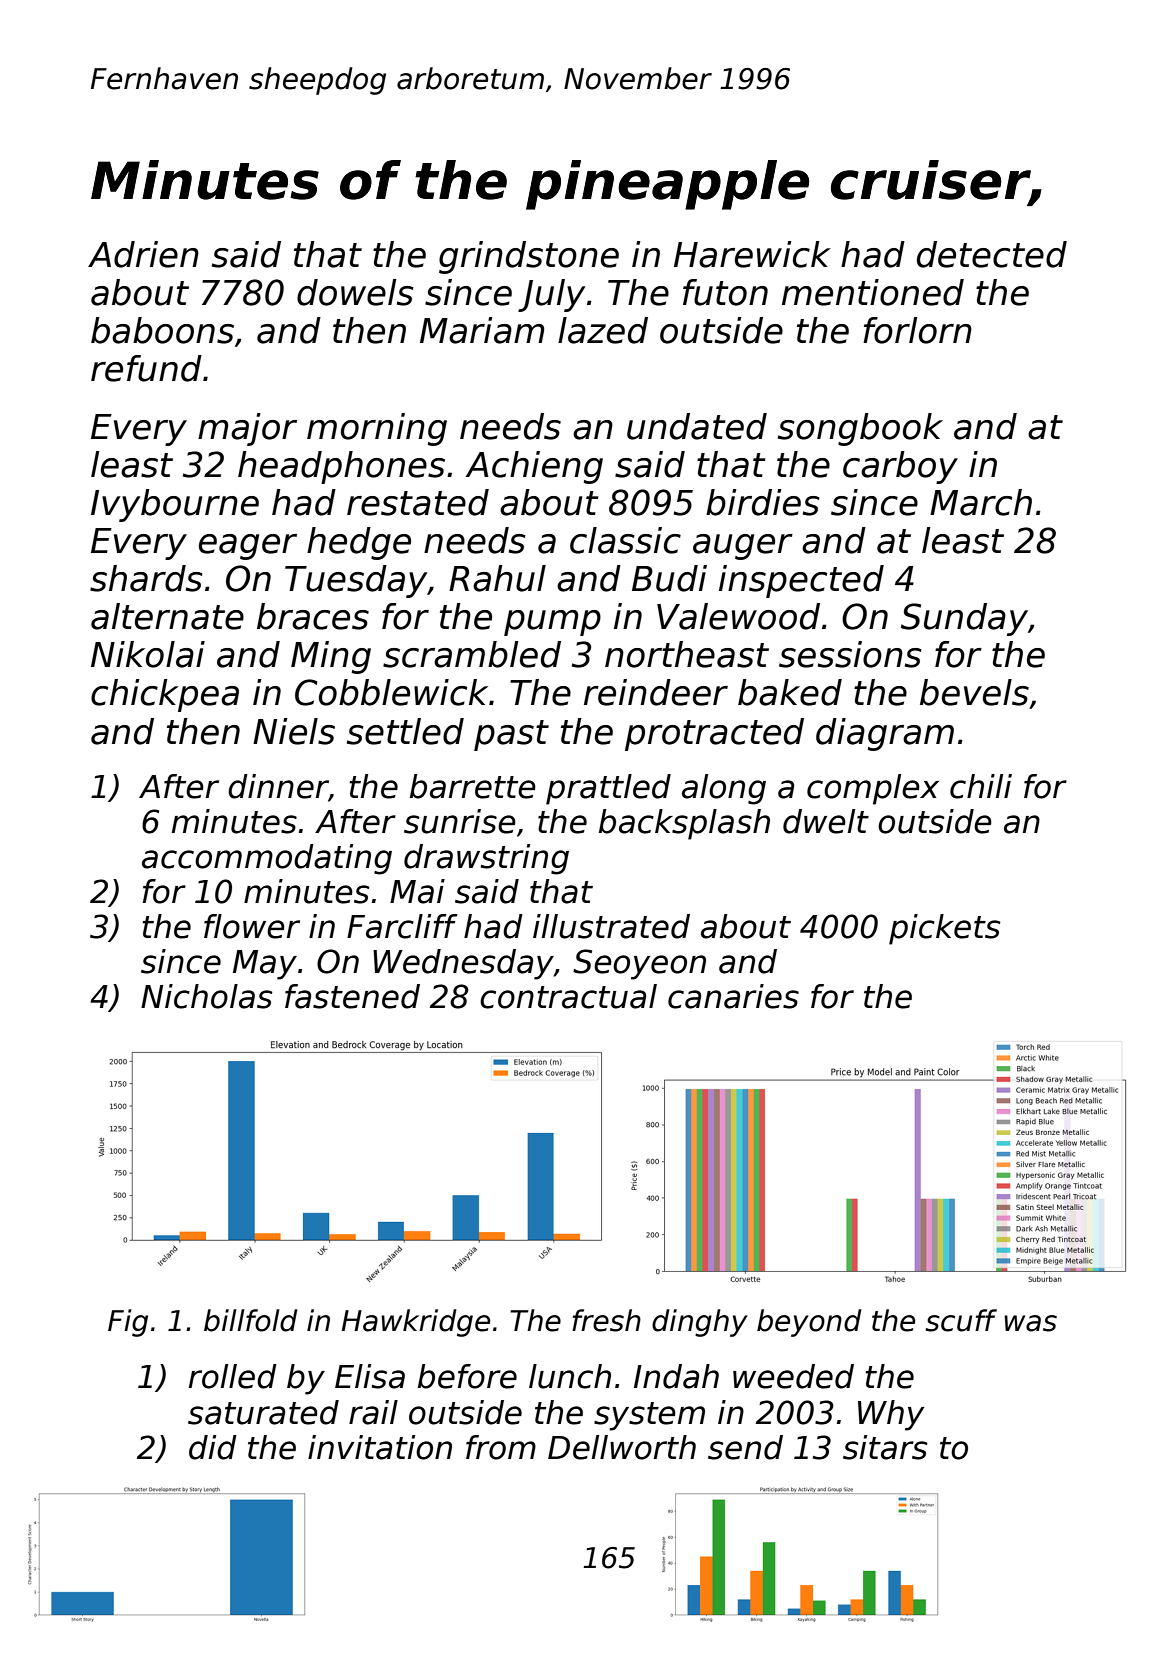  What do you see at coordinates (745, 1447) in the document?
I see `send` at bounding box center [745, 1447].
